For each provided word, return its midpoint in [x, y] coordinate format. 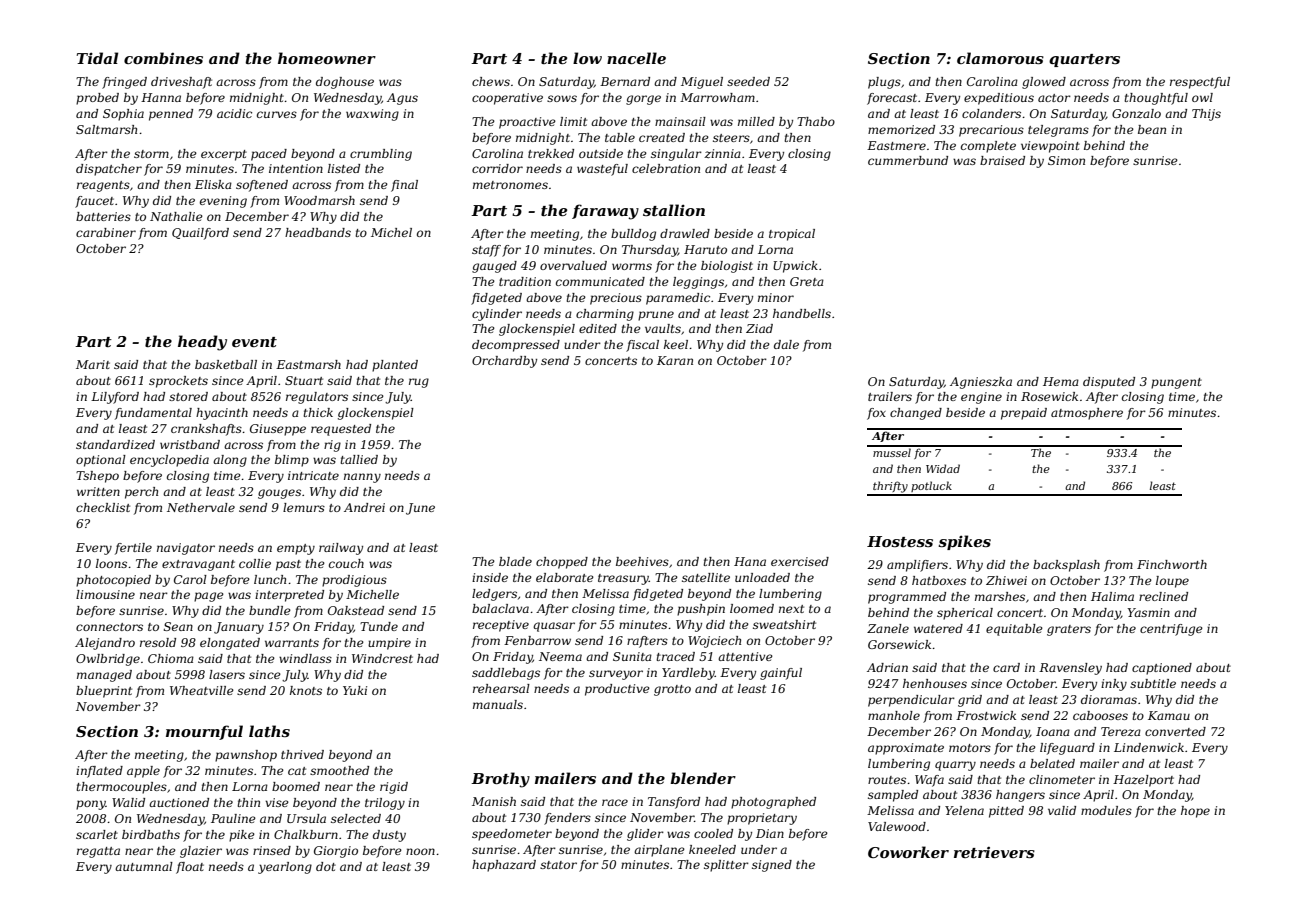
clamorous [1000, 58]
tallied [359, 459]
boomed [296, 786]
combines [163, 58]
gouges [279, 494]
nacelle [636, 58]
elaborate [565, 577]
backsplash [1066, 566]
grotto [672, 690]
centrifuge [1171, 630]
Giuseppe [278, 430]
